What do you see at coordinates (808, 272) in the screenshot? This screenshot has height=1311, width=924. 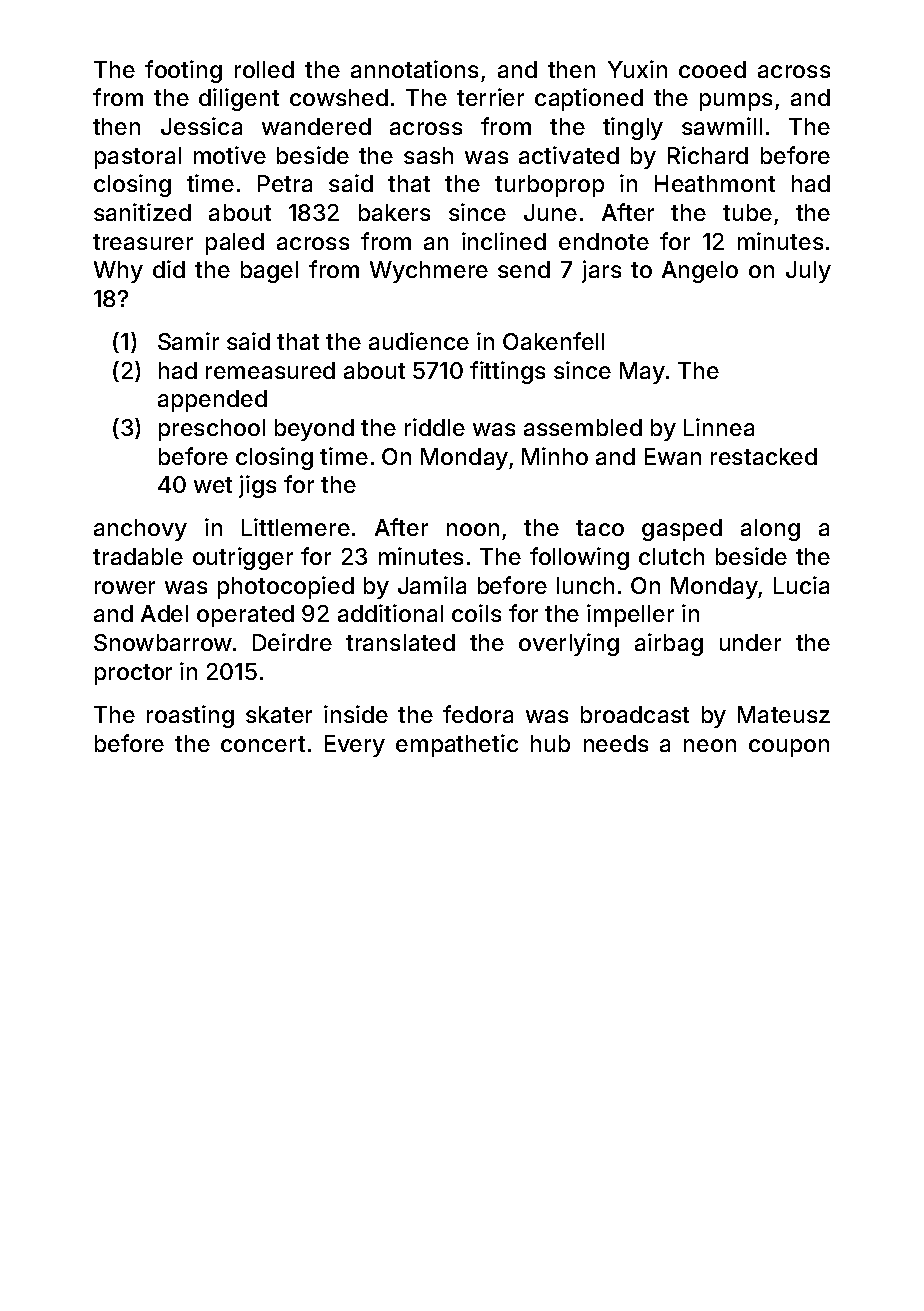 I see `July` at bounding box center [808, 272].
